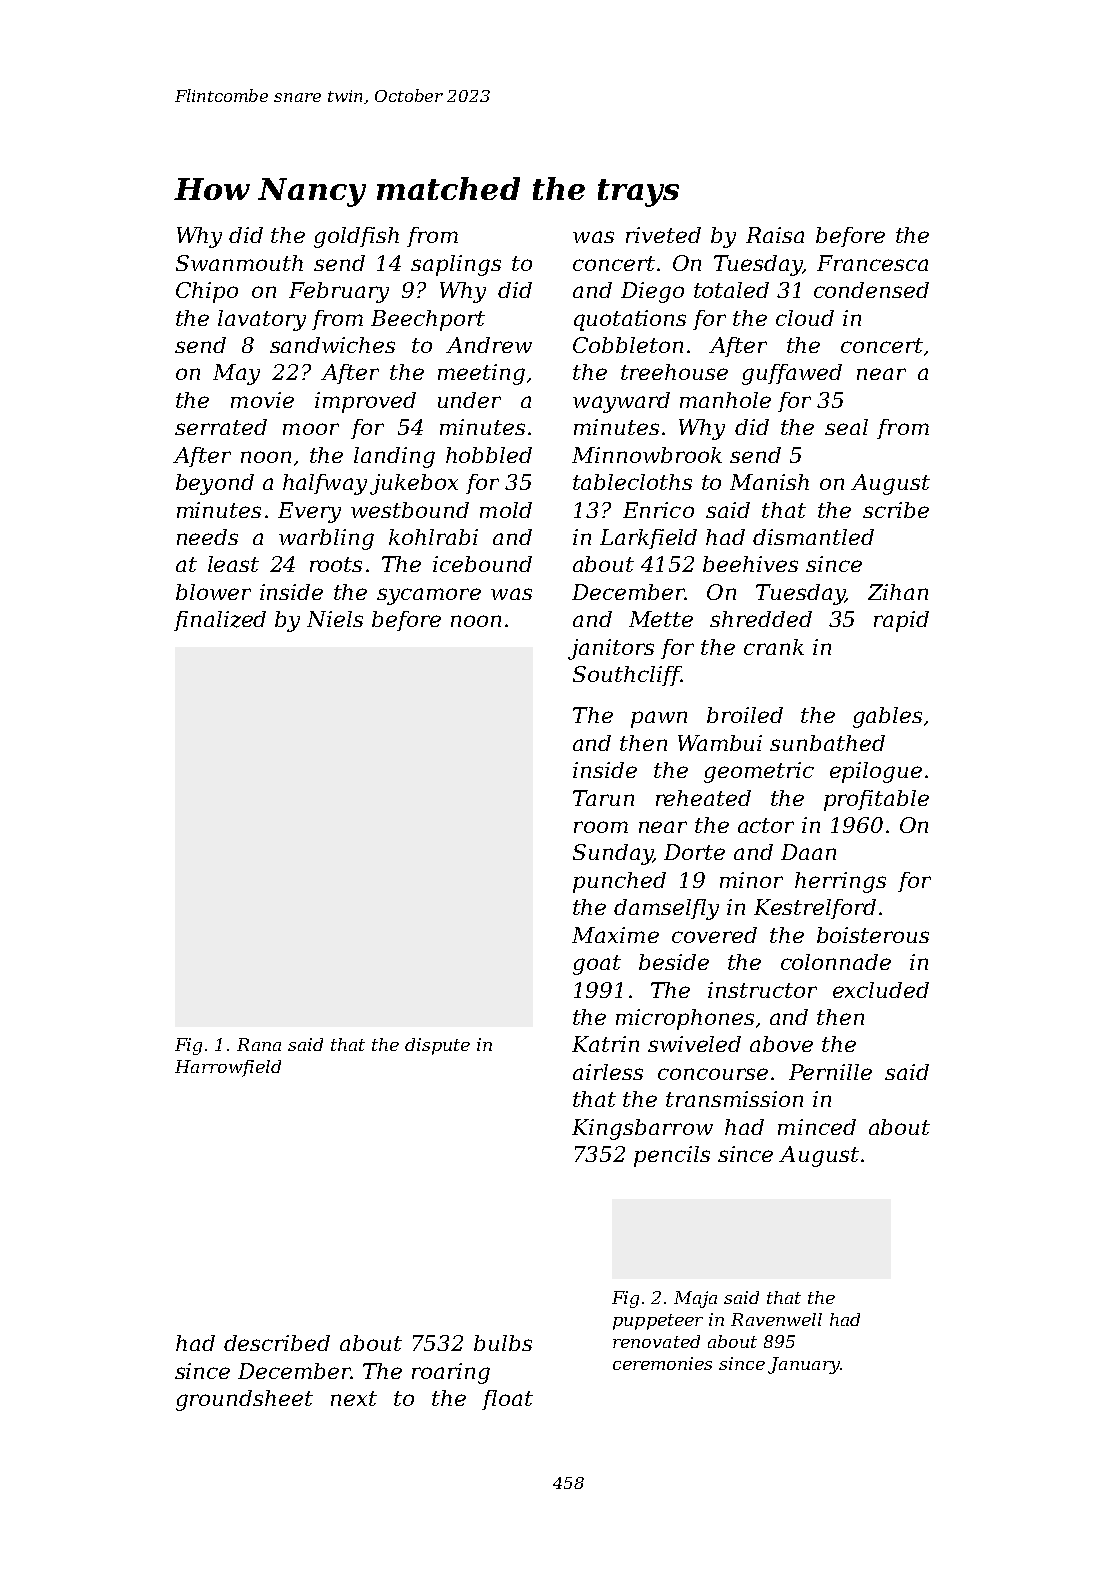 The image size is (1105, 1570). I want to click on next, so click(354, 1398).
